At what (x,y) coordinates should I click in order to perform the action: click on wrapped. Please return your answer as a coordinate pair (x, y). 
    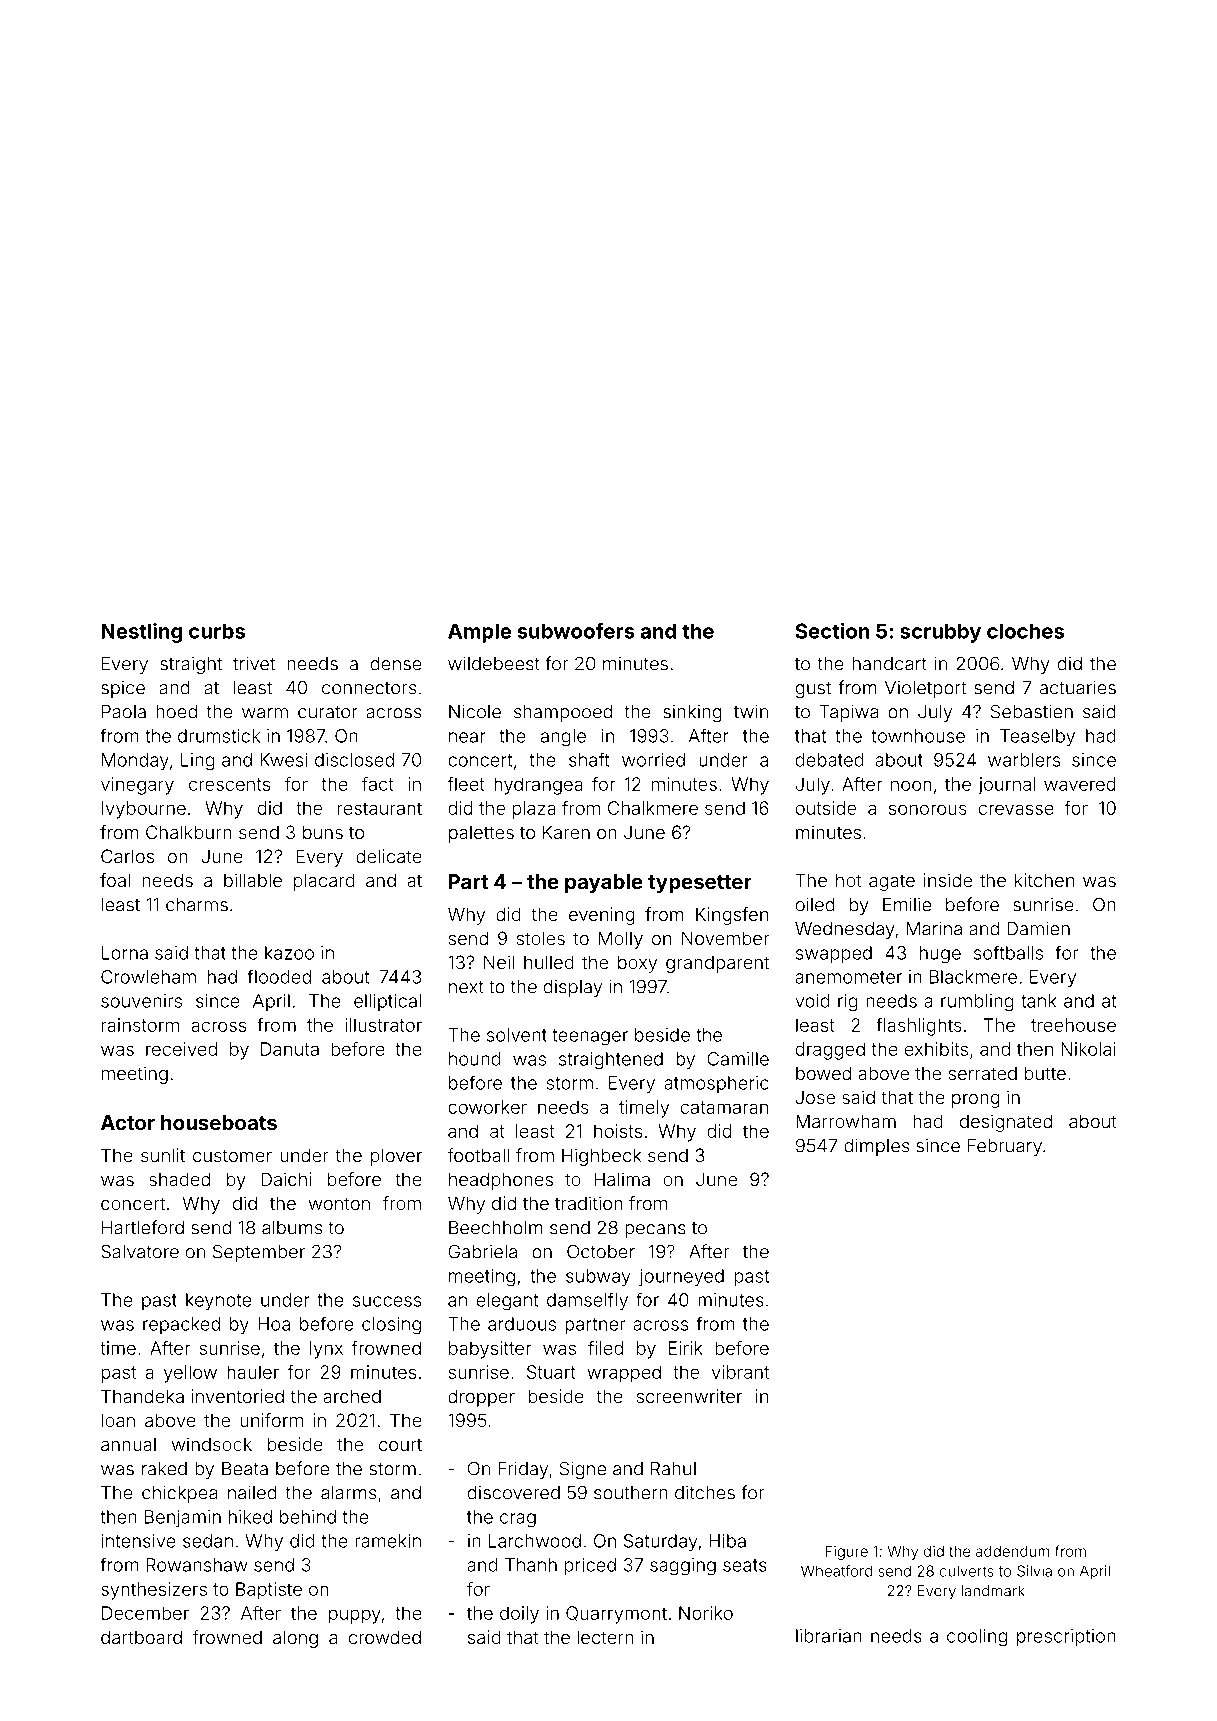
    Looking at the image, I should click on (624, 1374).
